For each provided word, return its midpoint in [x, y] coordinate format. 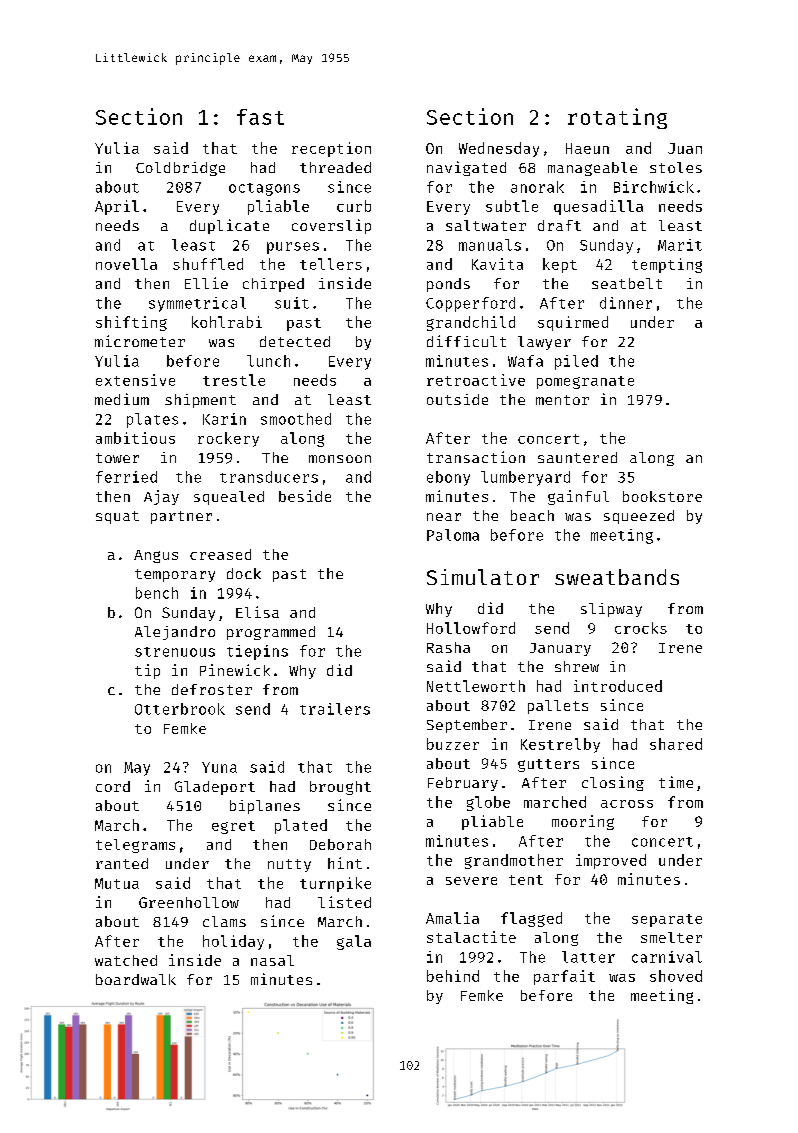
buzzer [453, 744]
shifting [131, 323]
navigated [466, 168]
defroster [212, 689]
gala [354, 942]
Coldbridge [180, 169]
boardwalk [136, 979]
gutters [548, 765]
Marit [680, 245]
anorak [537, 187]
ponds [448, 285]
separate [667, 920]
